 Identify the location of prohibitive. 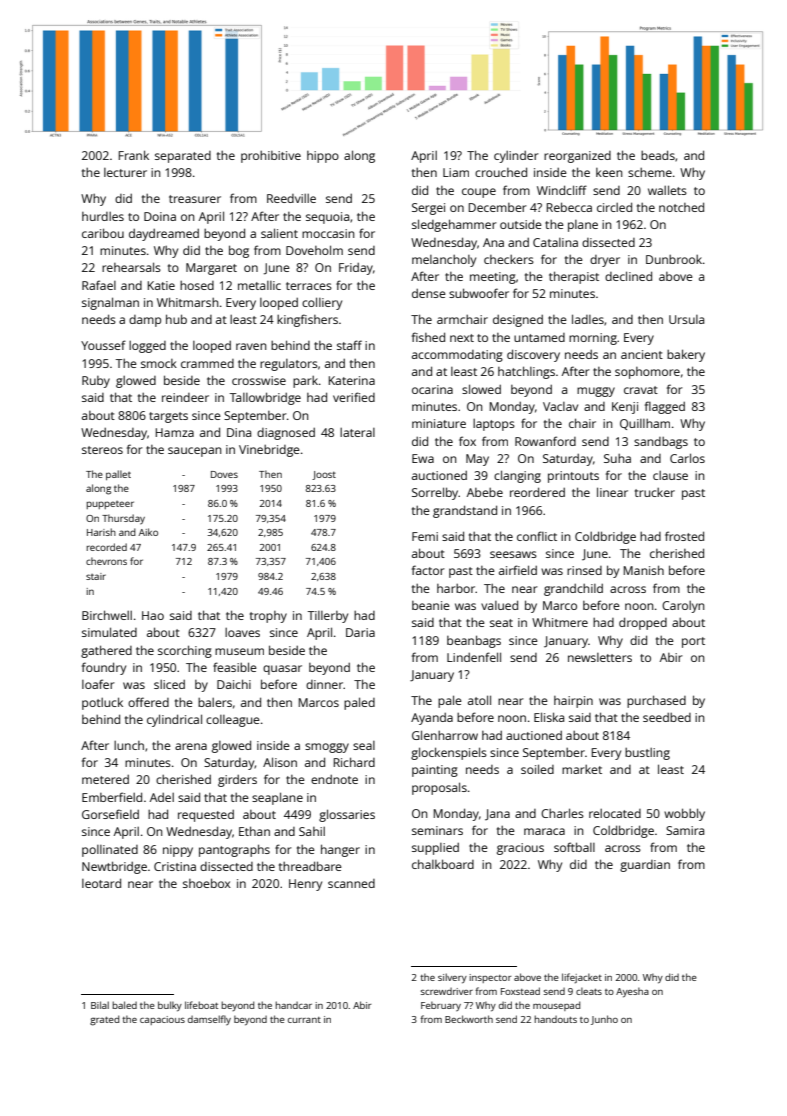
(271, 157).
